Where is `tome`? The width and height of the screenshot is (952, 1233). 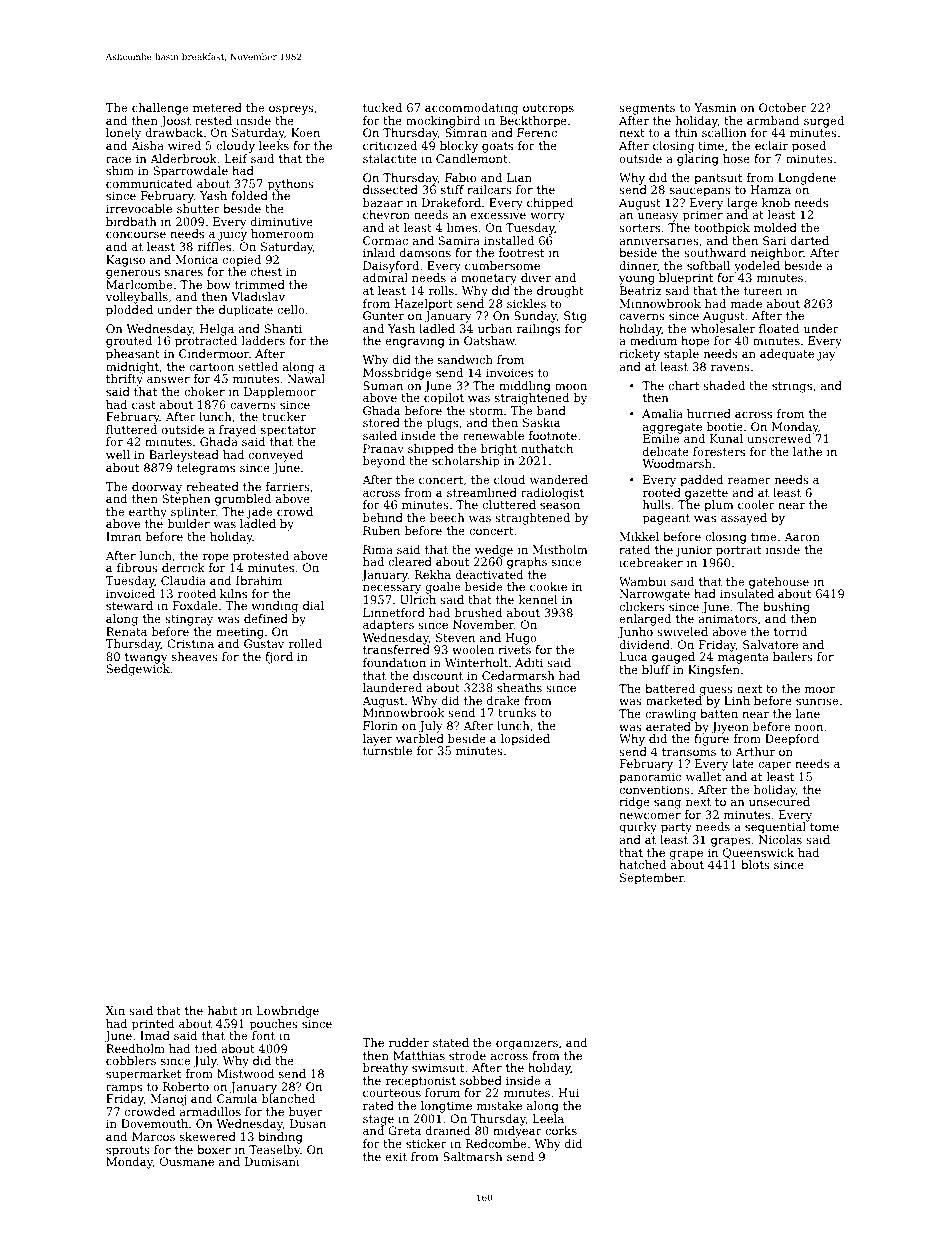 tome is located at coordinates (824, 827).
